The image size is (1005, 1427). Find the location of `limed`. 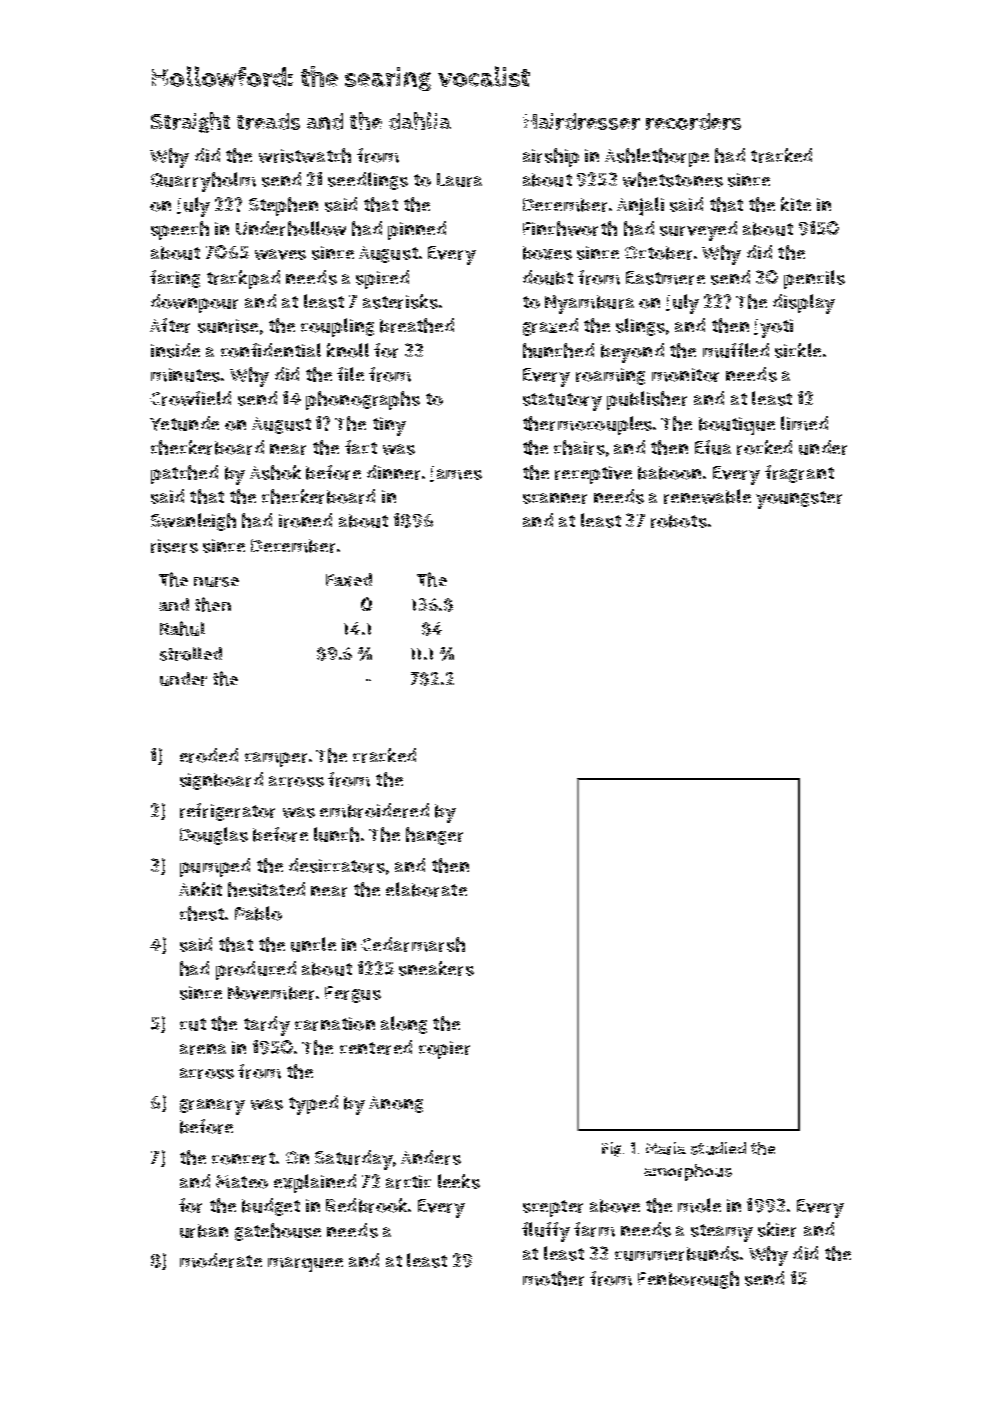

limed is located at coordinates (804, 423).
